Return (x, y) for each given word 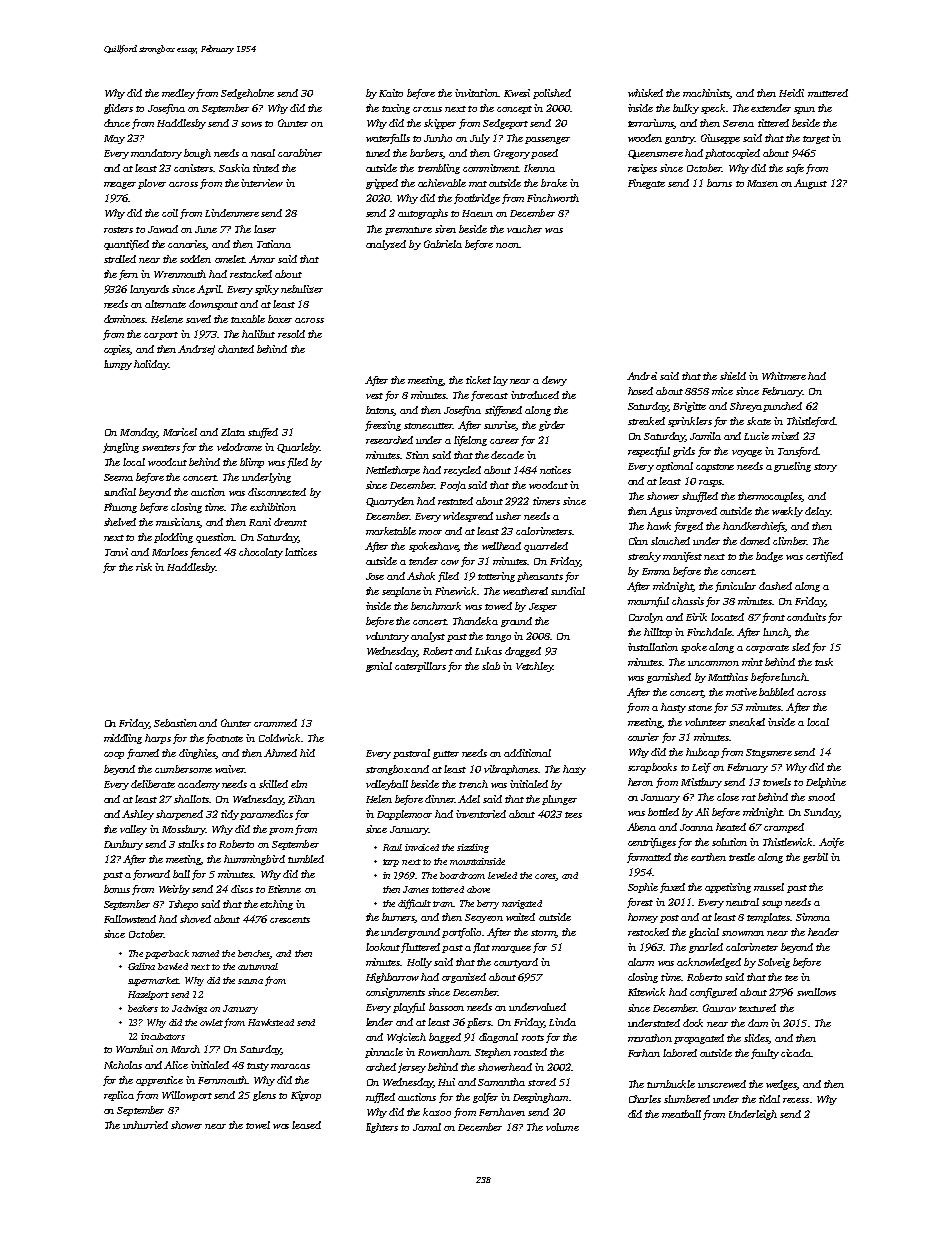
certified (824, 557)
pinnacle (384, 1053)
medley (178, 94)
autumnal (258, 966)
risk (144, 567)
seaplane (401, 592)
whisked (645, 93)
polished (552, 94)
